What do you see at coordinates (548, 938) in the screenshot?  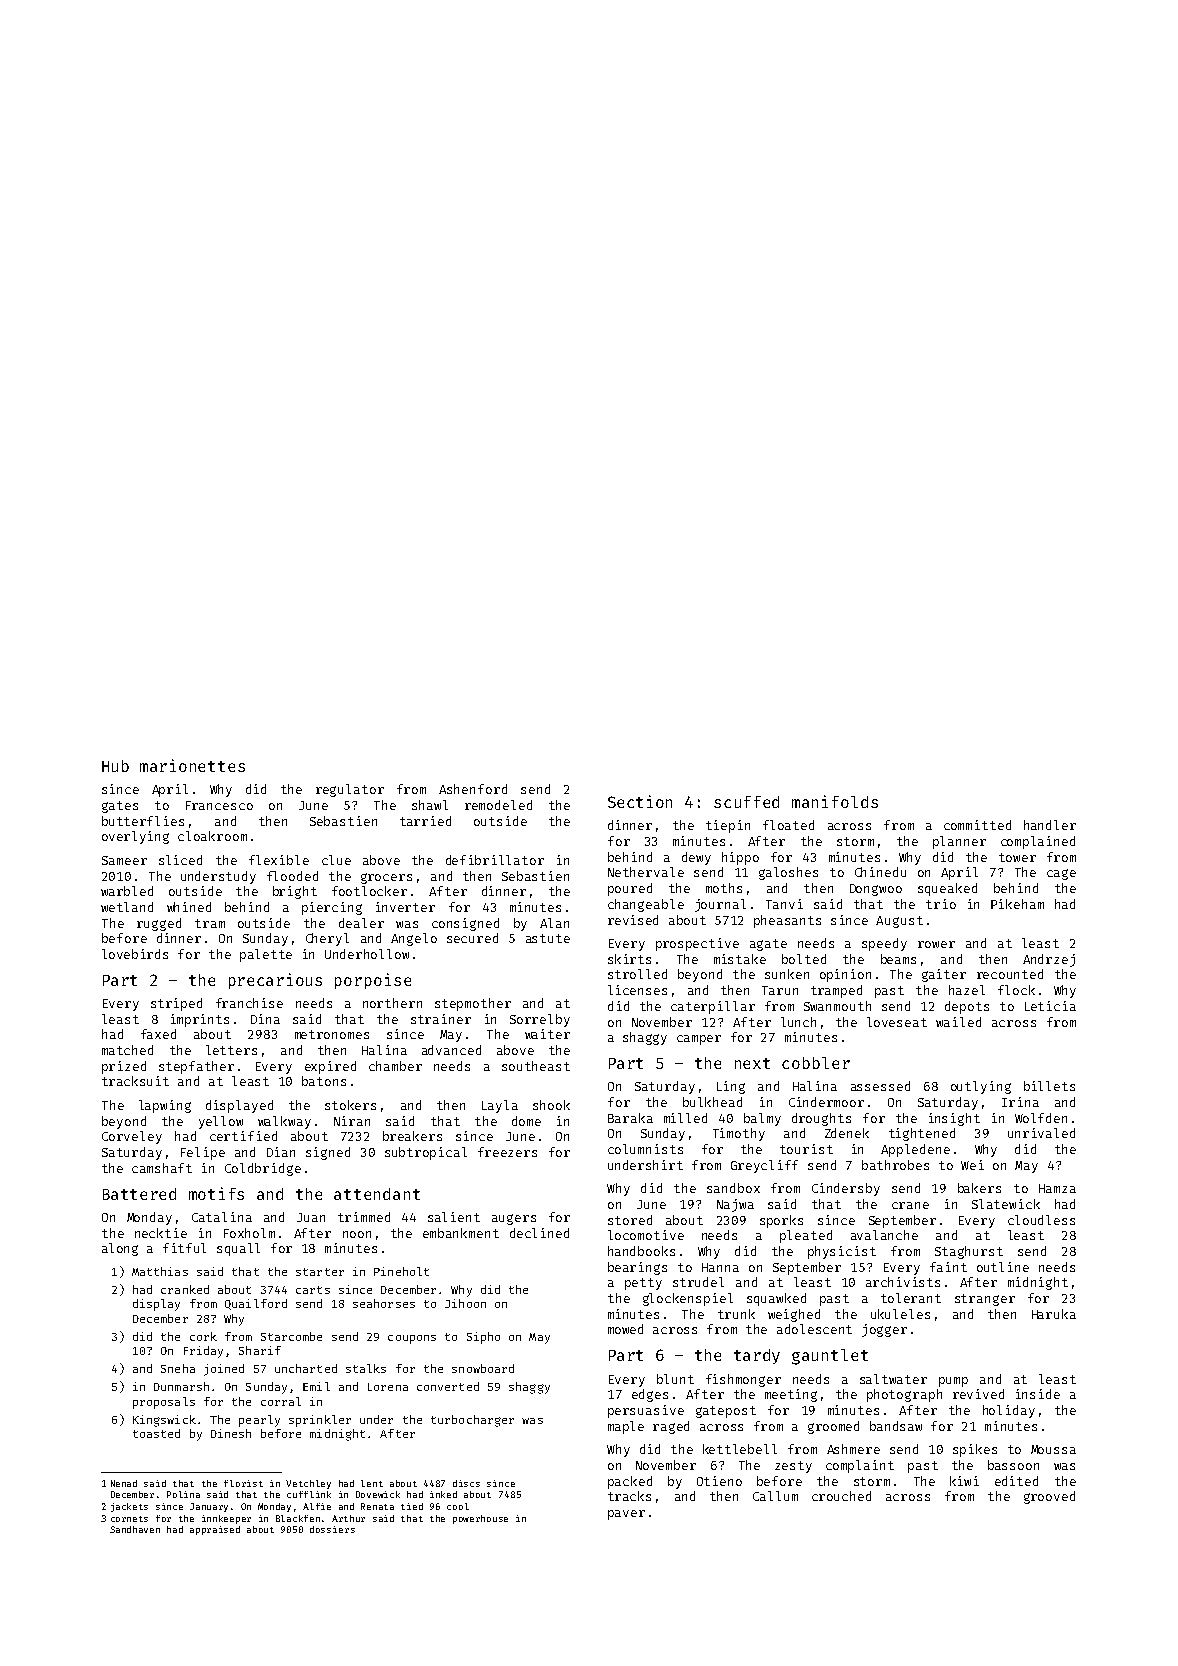 I see `astute` at bounding box center [548, 938].
